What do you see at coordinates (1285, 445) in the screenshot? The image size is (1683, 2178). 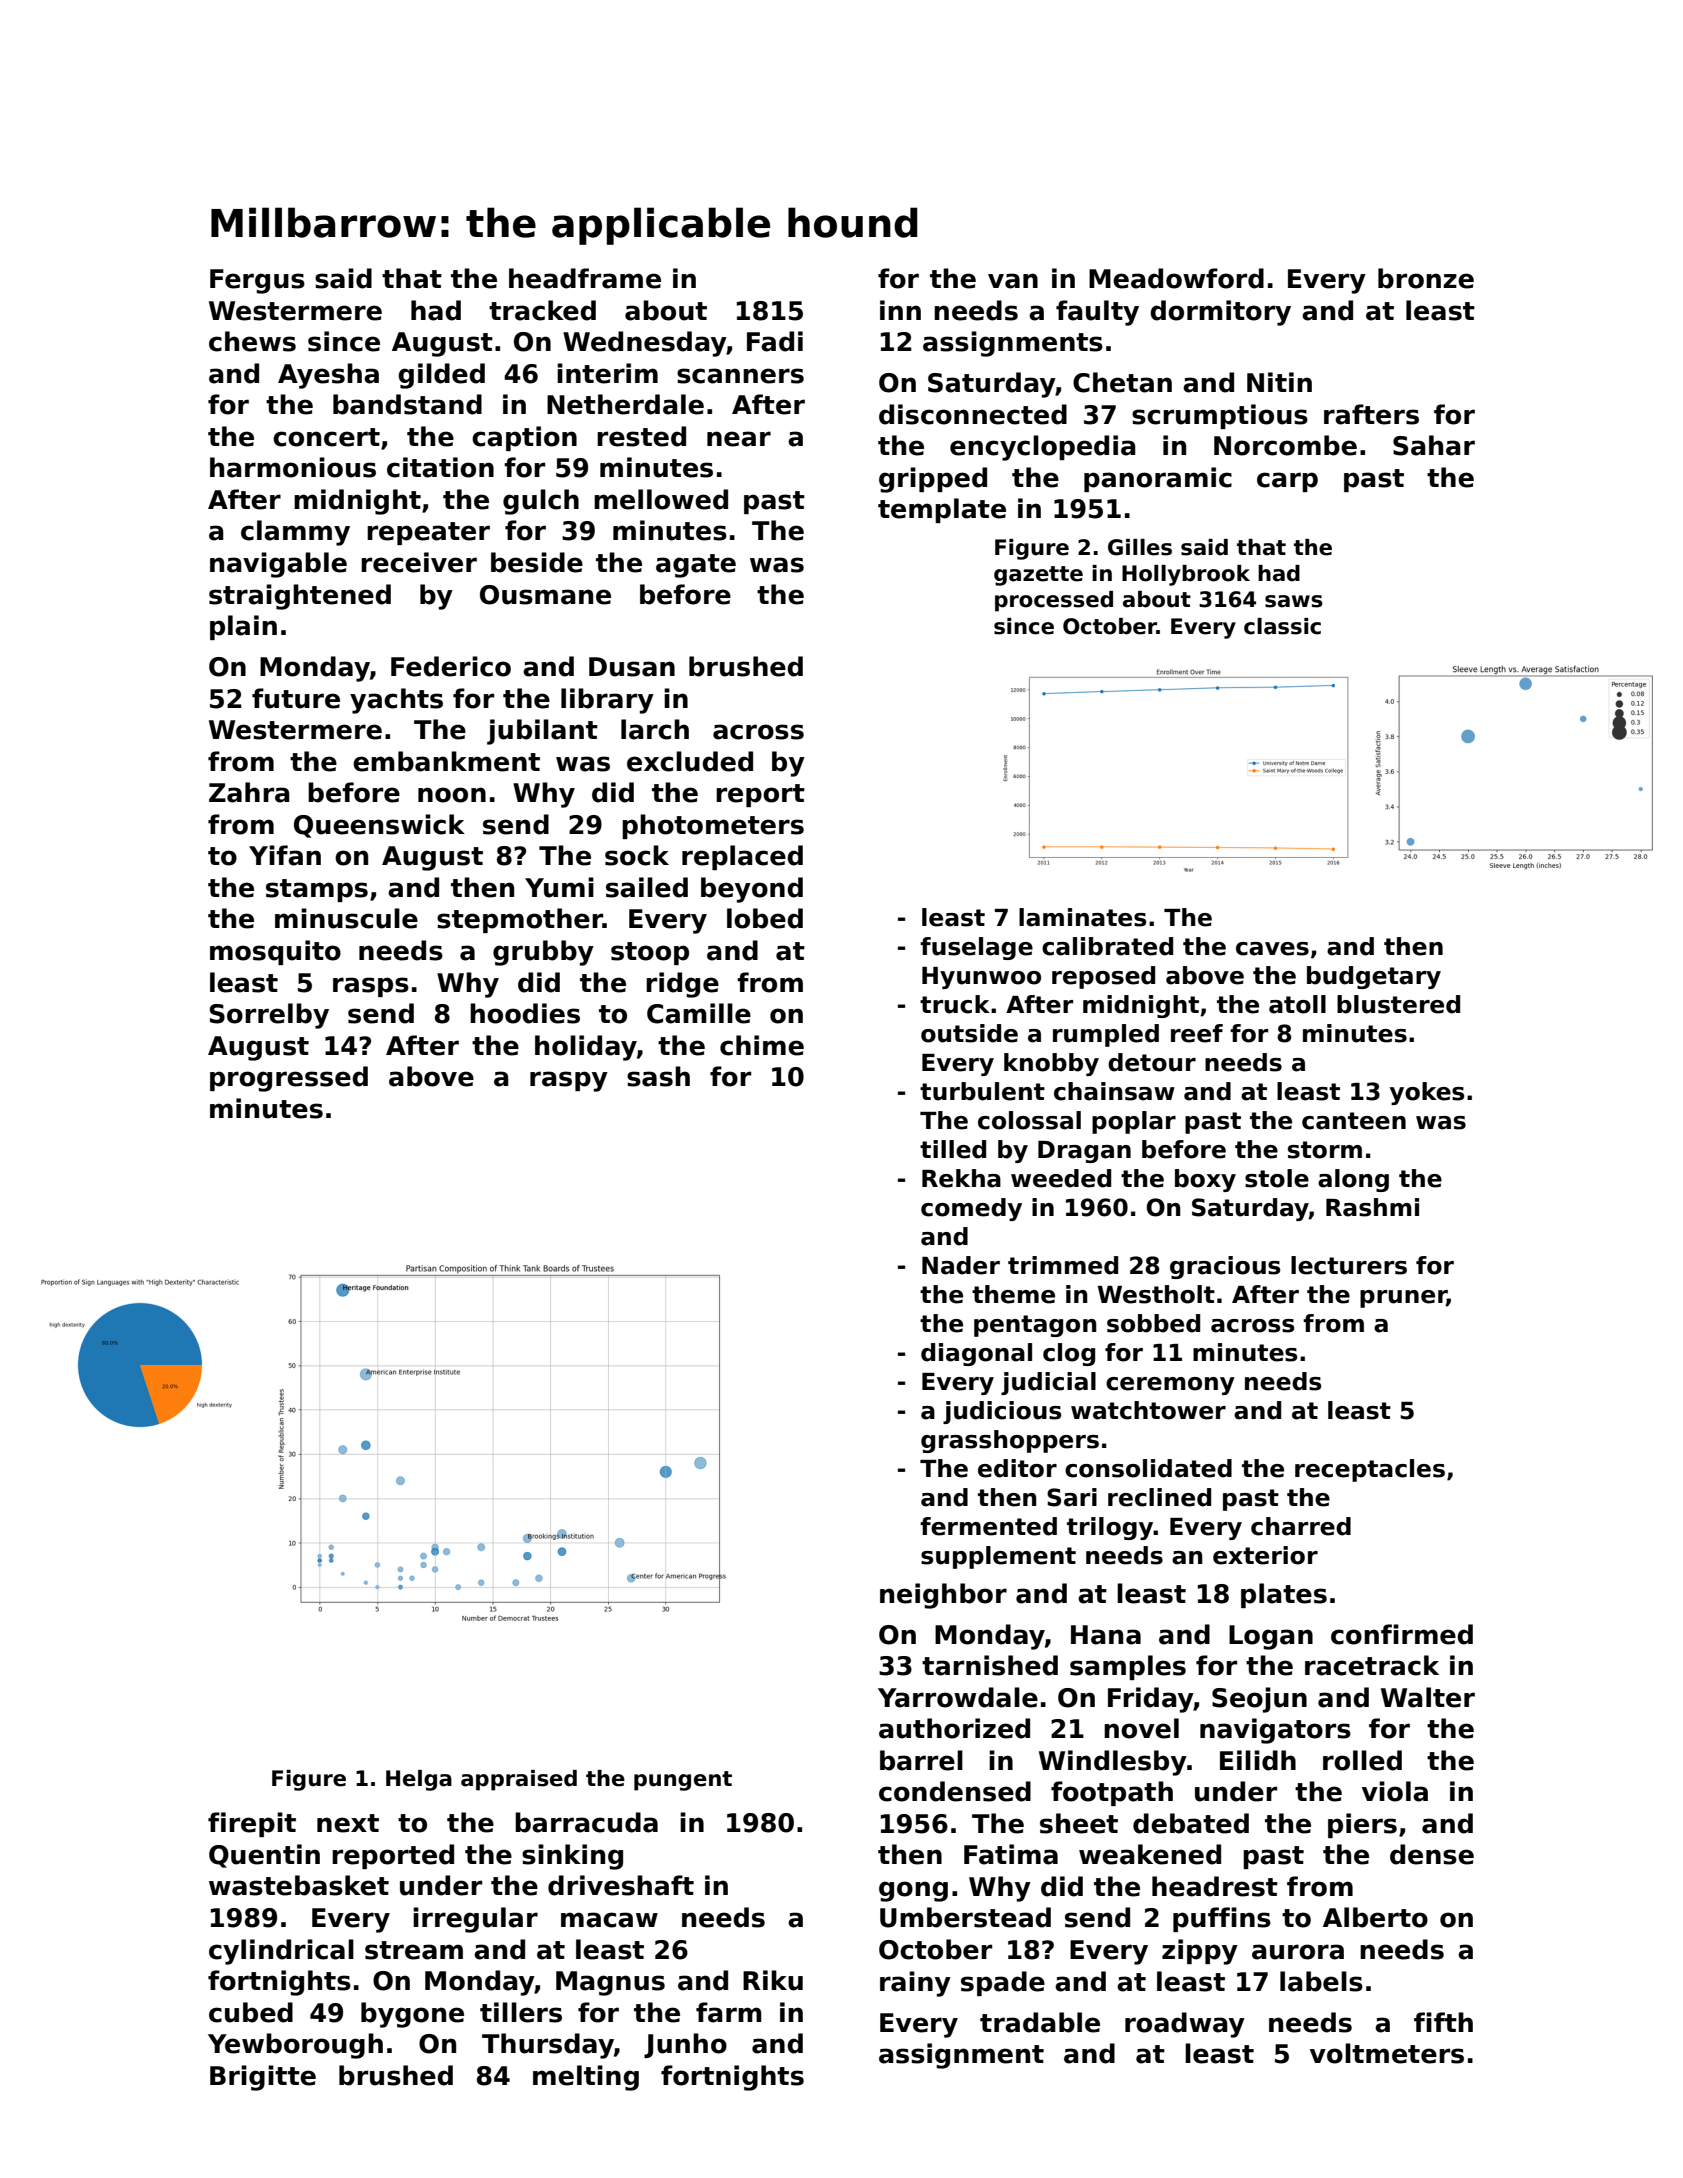 I see `Norcombe` at bounding box center [1285, 445].
